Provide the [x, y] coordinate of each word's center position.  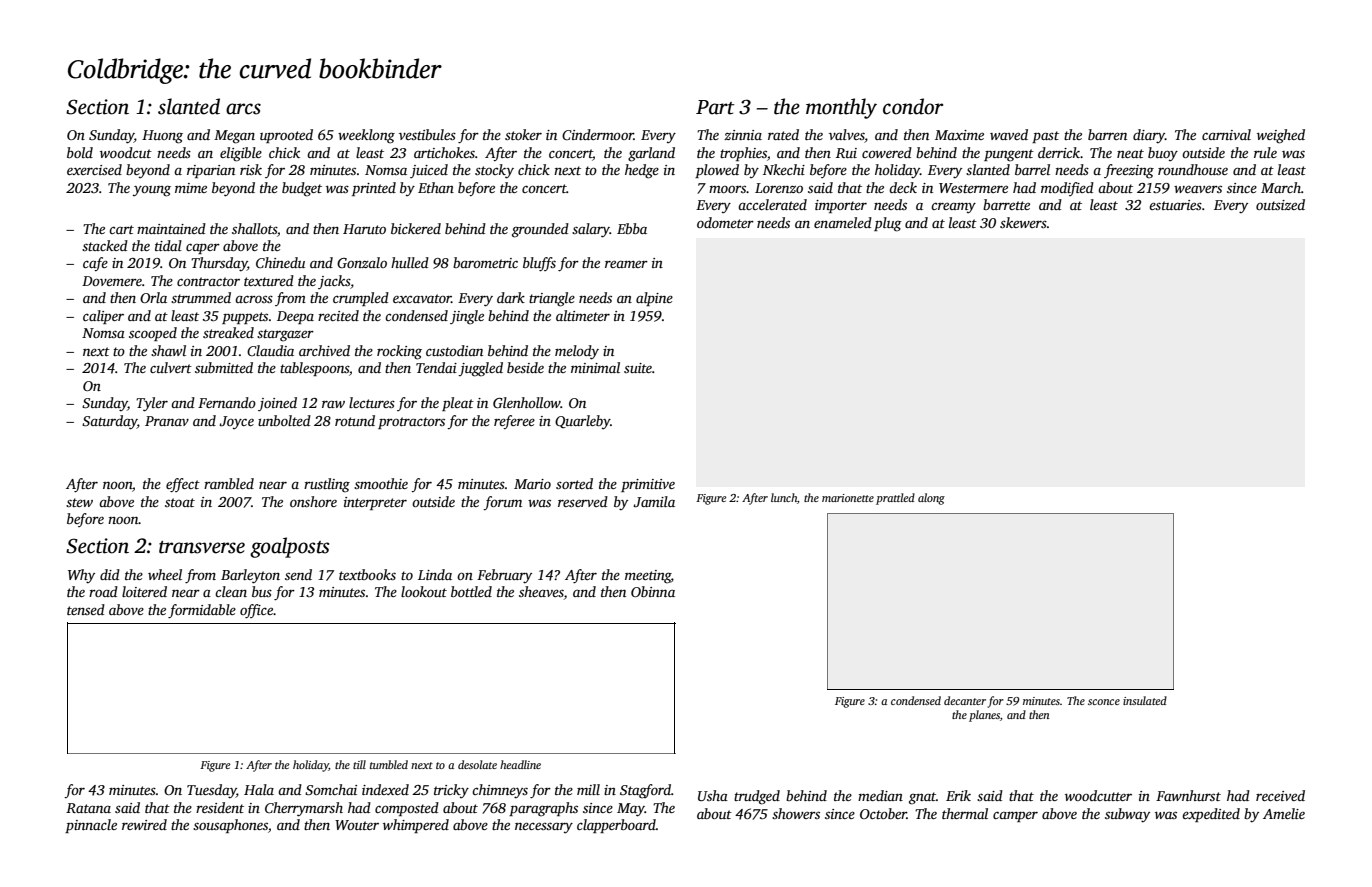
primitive [648, 485]
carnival [1226, 134]
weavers [1198, 189]
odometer [725, 222]
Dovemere [112, 281]
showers [796, 813]
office [256, 611]
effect [183, 485]
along [931, 499]
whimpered [416, 826]
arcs [243, 109]
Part [715, 107]
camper [1015, 816]
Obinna [653, 591]
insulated [1145, 700]
